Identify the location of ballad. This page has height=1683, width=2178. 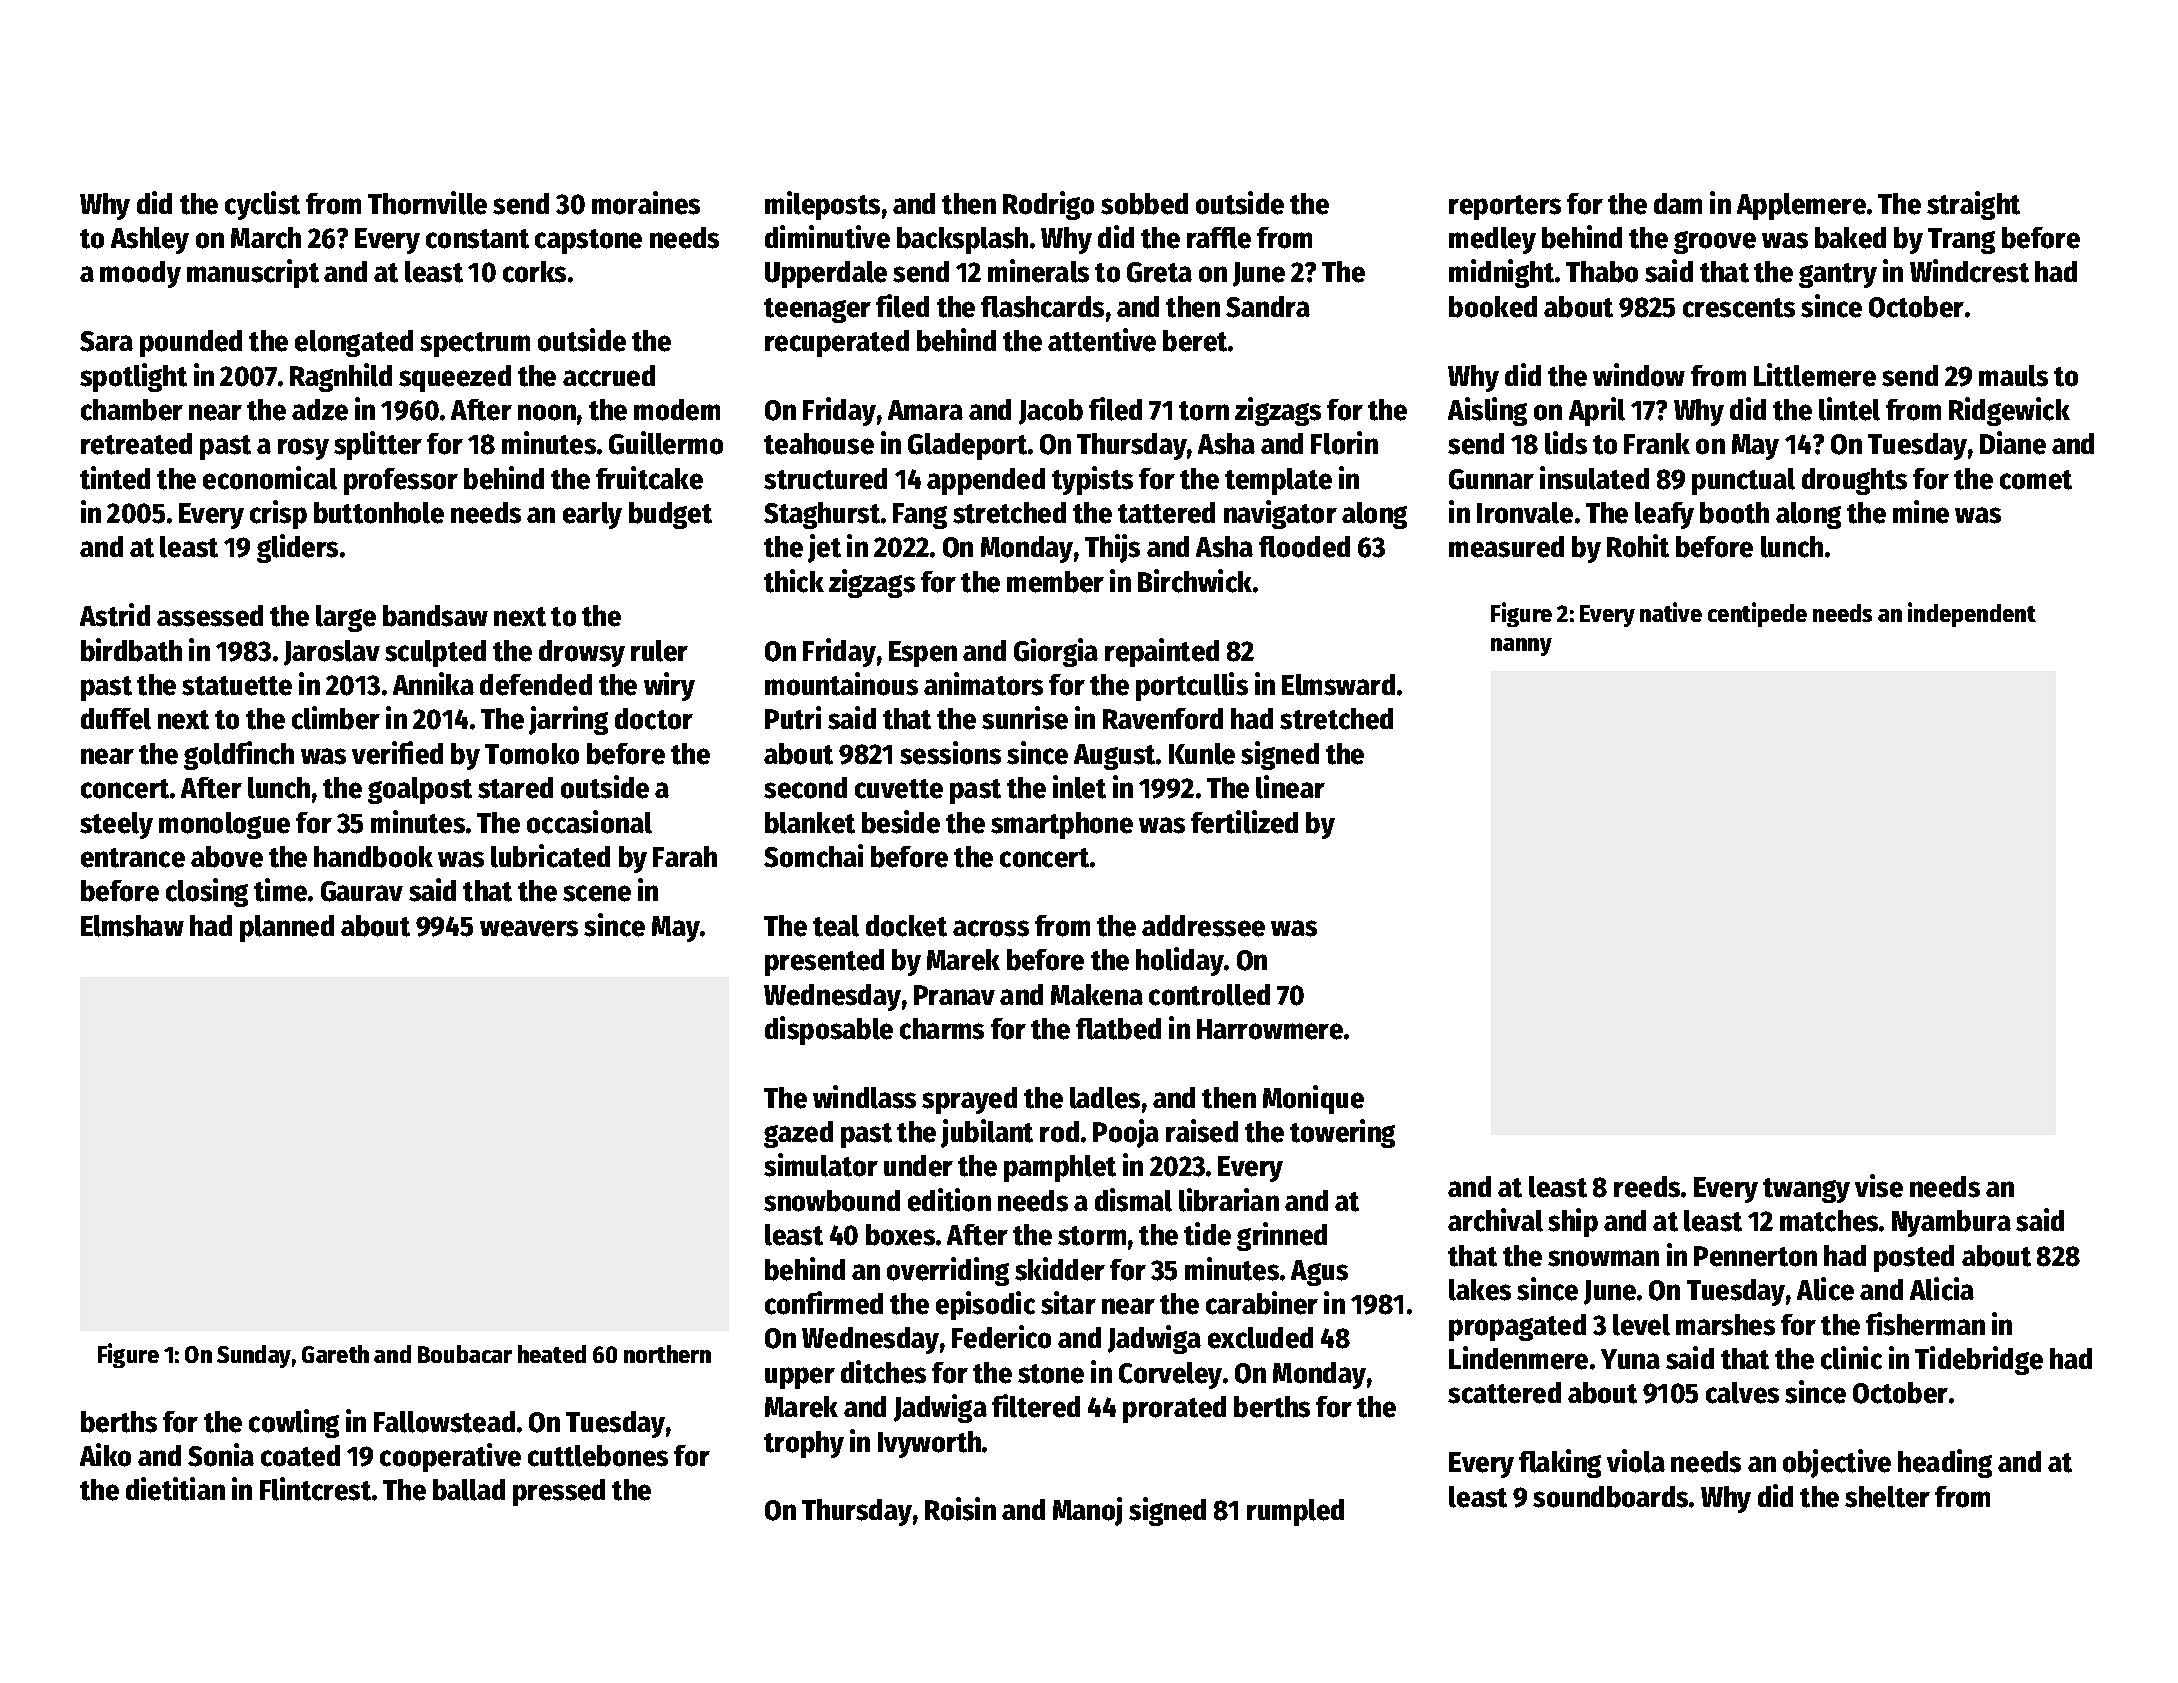
(469, 1490).
